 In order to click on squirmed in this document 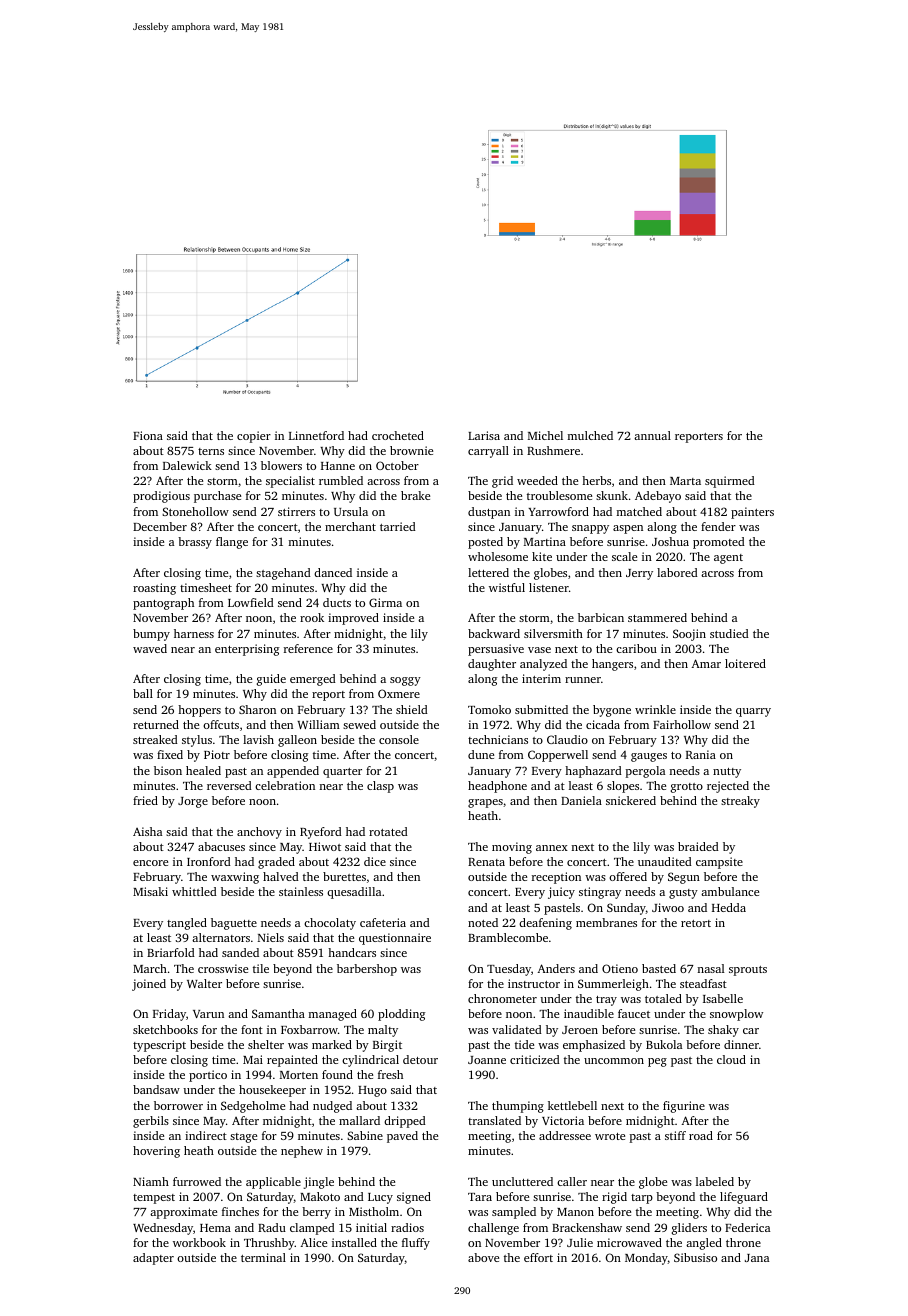, I will do `click(730, 482)`.
